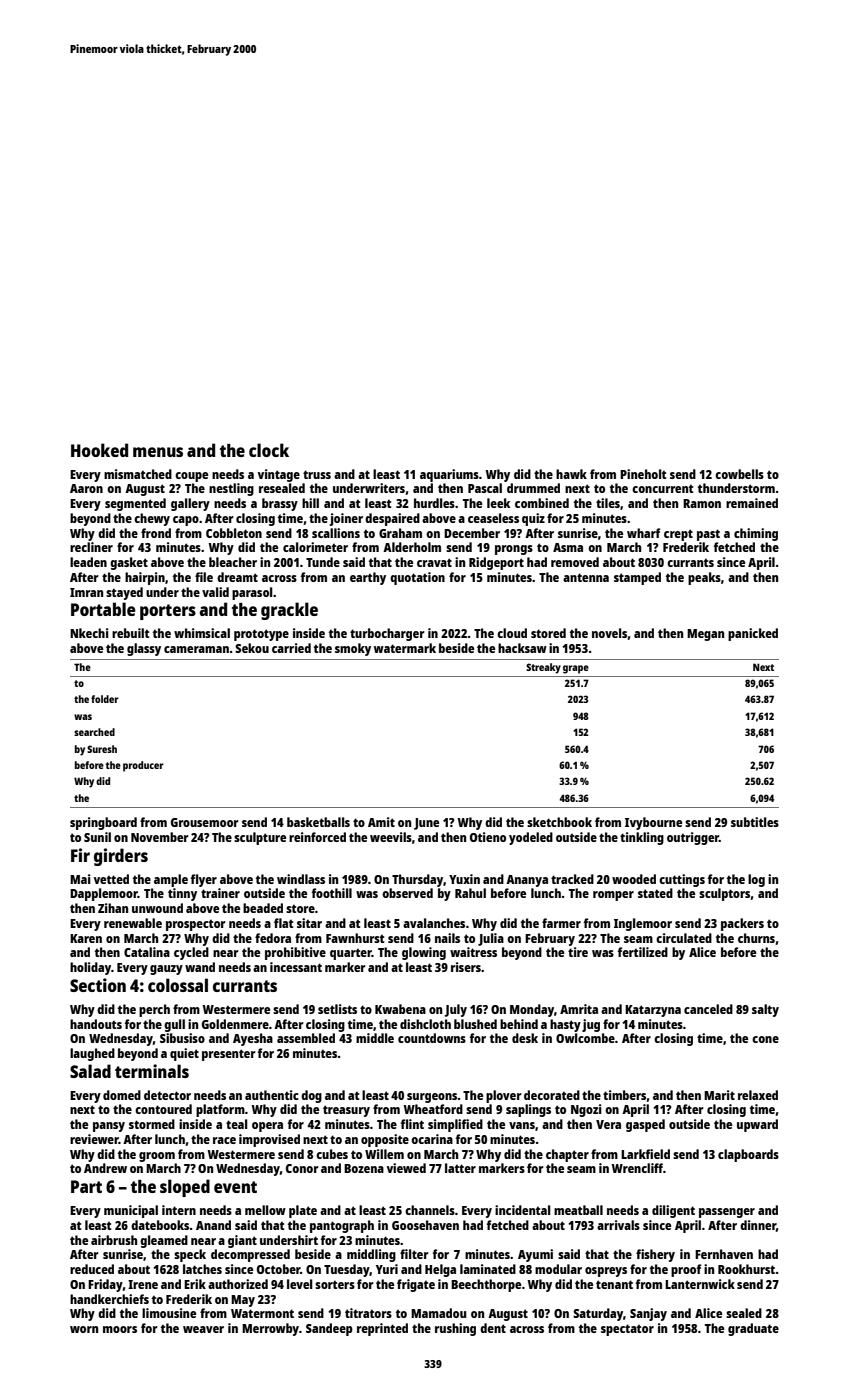 The image size is (849, 1400). What do you see at coordinates (578, 1210) in the image?
I see `meatball` at bounding box center [578, 1210].
